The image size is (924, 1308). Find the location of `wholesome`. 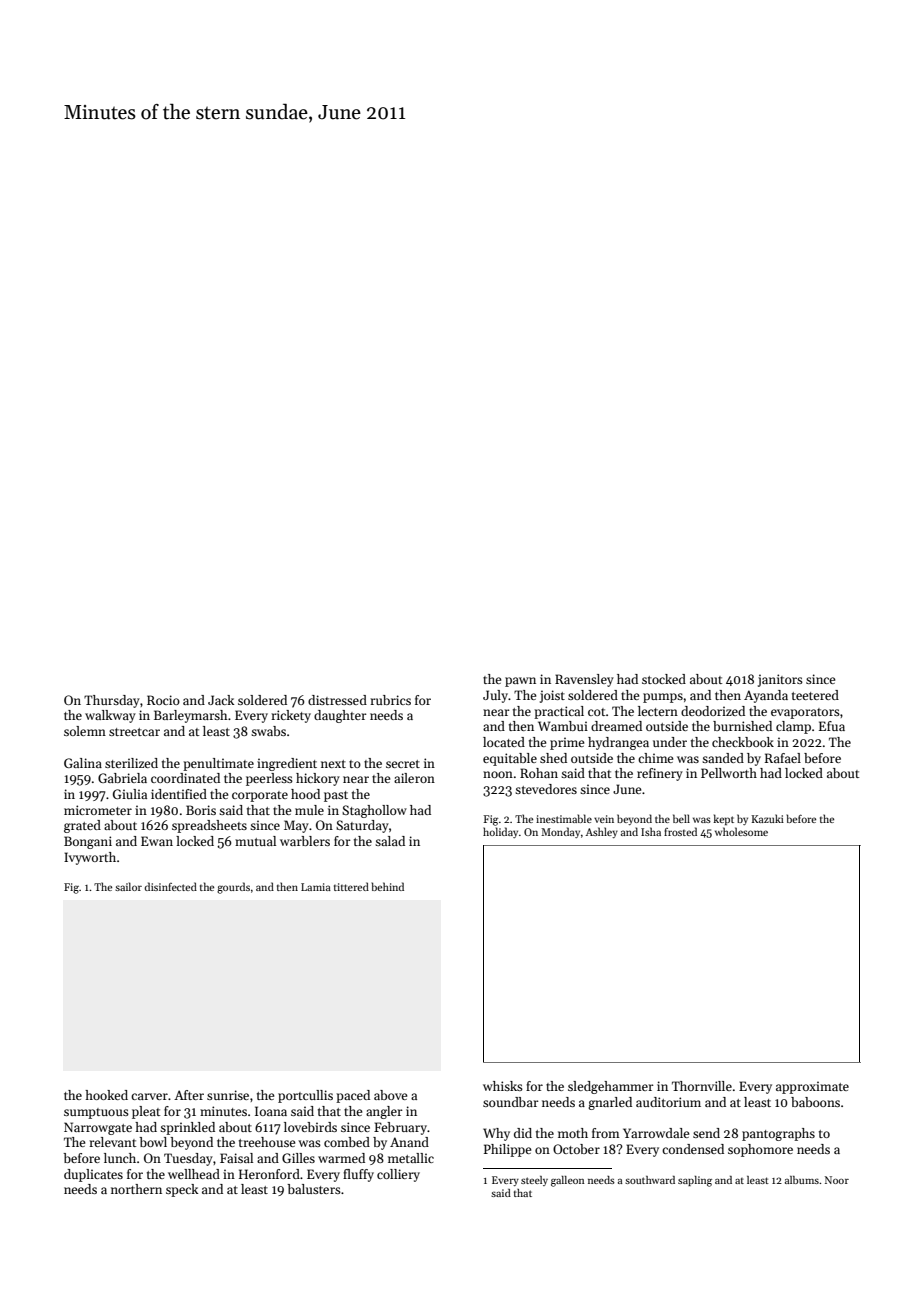

wholesome is located at coordinates (741, 831).
